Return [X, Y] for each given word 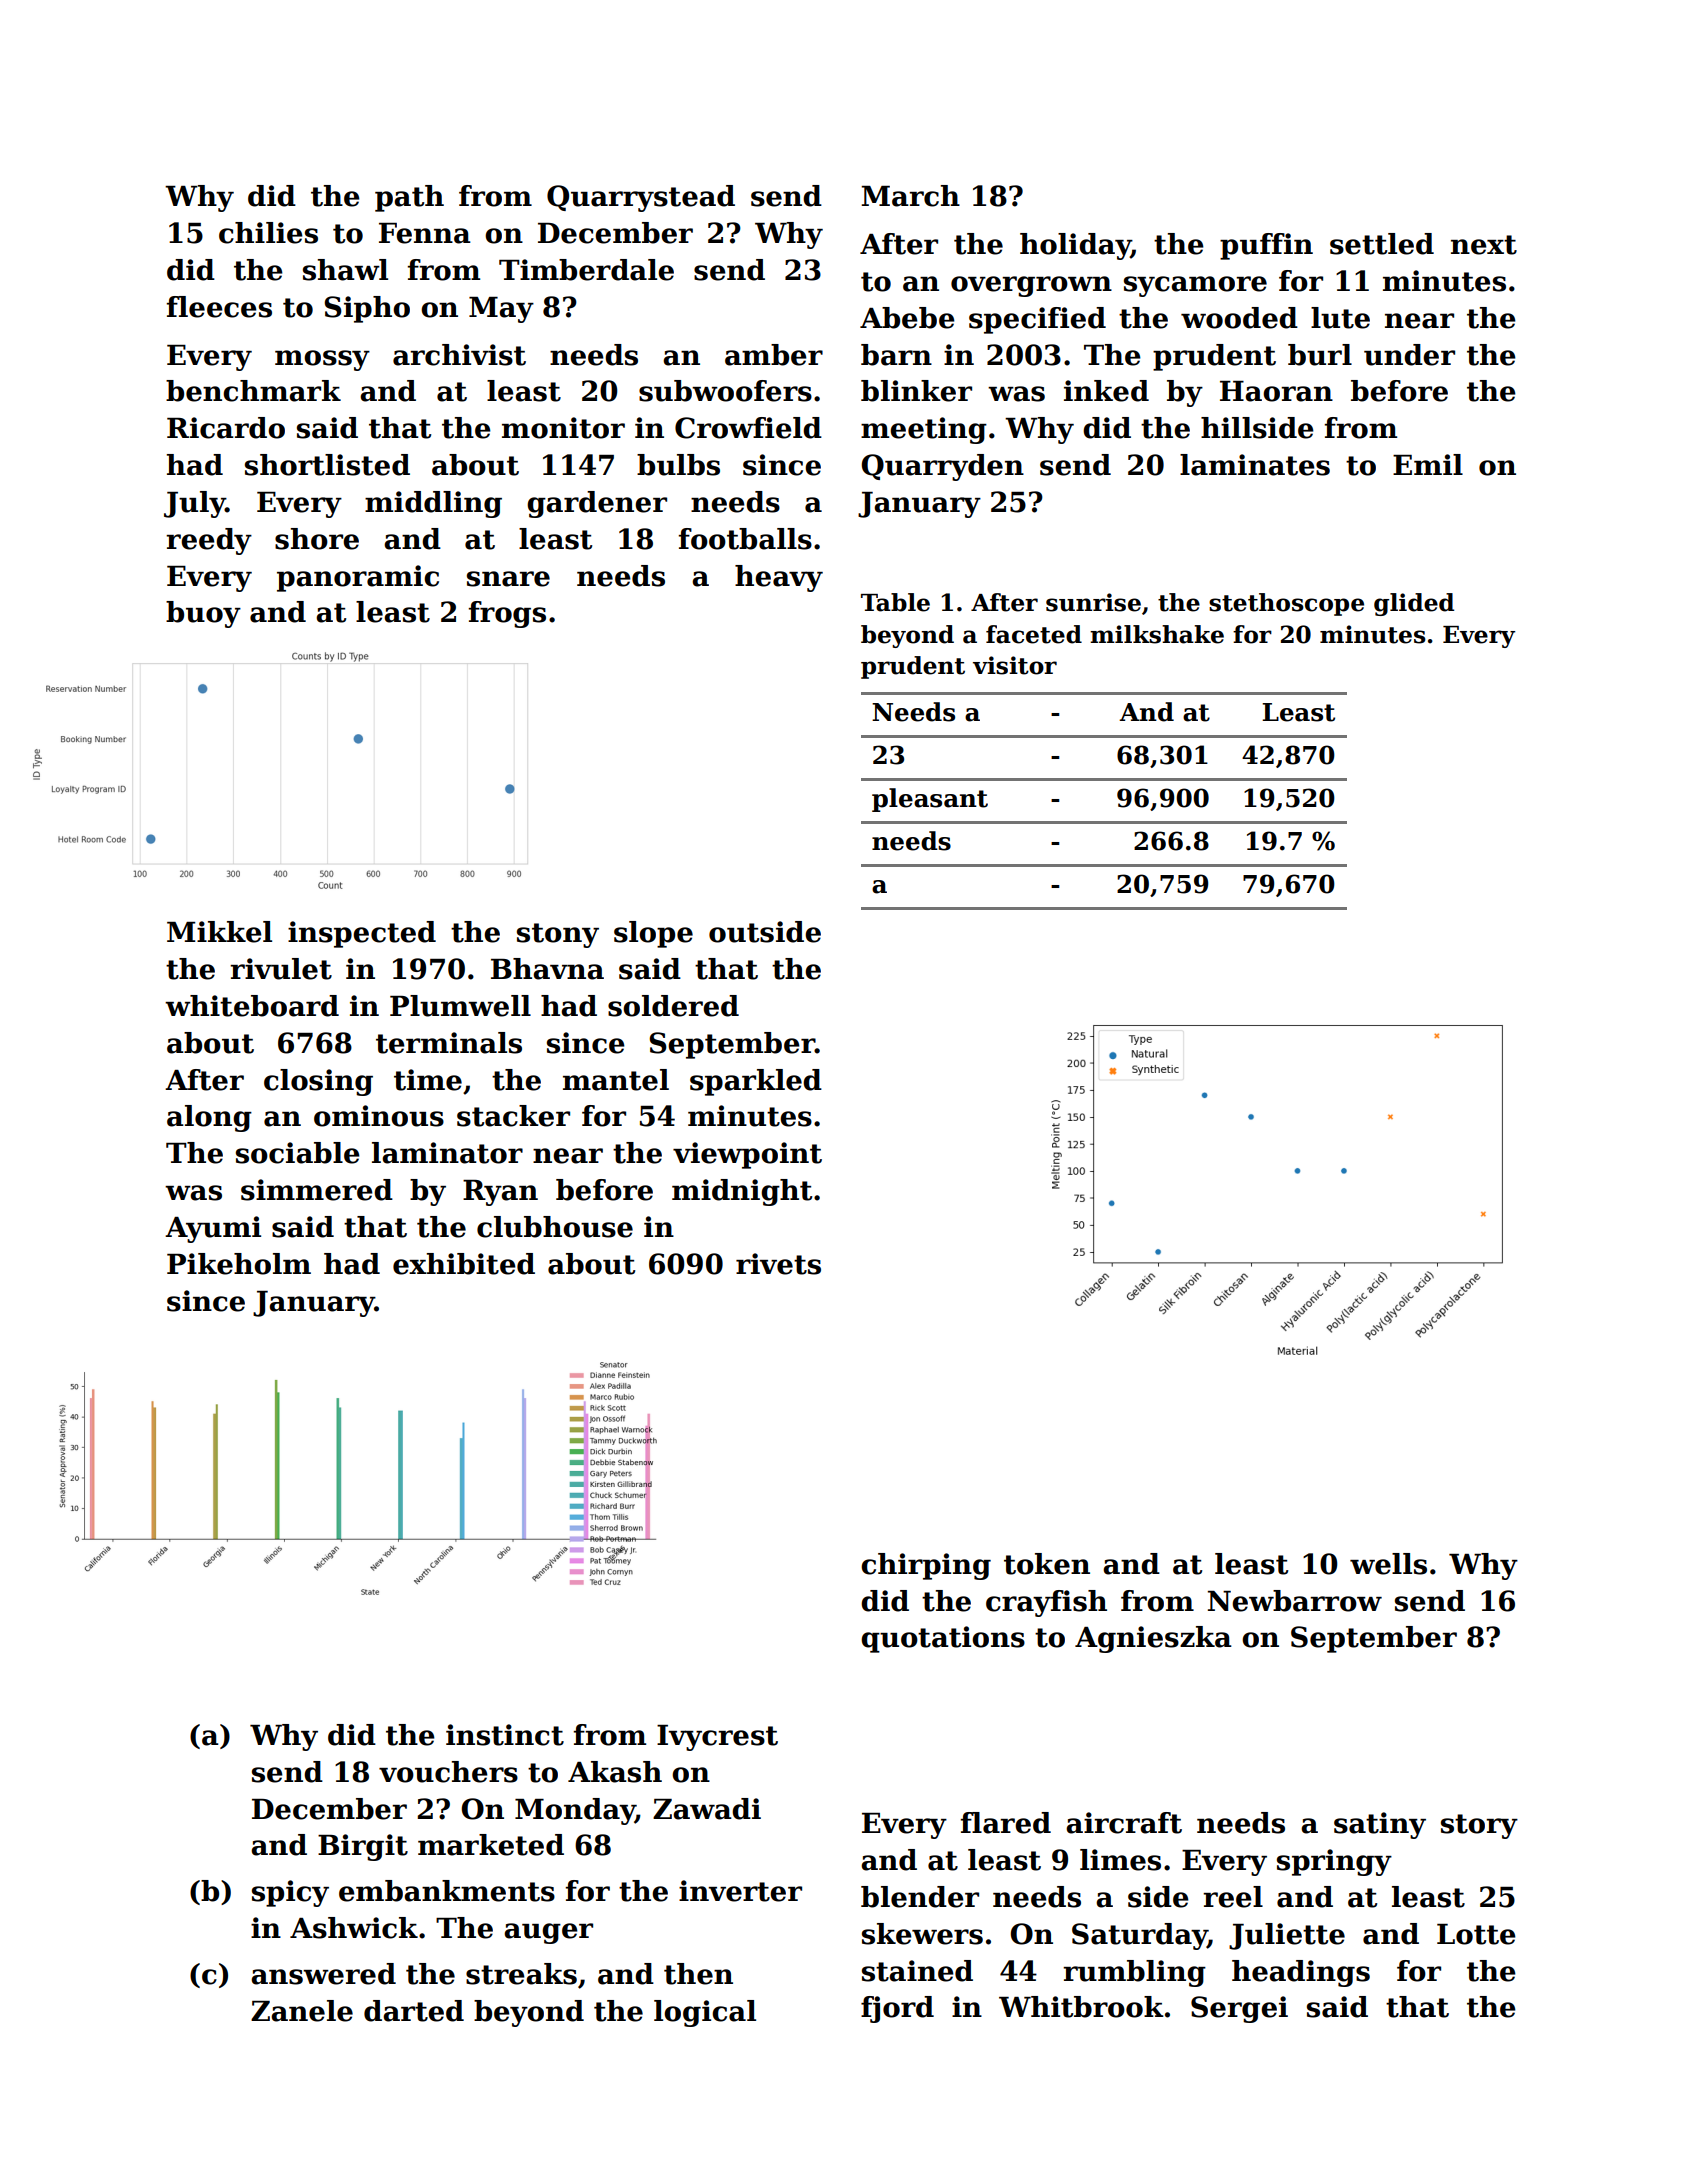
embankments [447, 1891]
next [1484, 245]
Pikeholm [239, 1264]
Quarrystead [641, 198]
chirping [926, 1566]
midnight [742, 1192]
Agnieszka [1153, 1639]
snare [508, 579]
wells [1388, 1564]
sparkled [756, 1082]
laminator [447, 1153]
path [409, 198]
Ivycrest [717, 1738]
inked [1106, 391]
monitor [563, 428]
